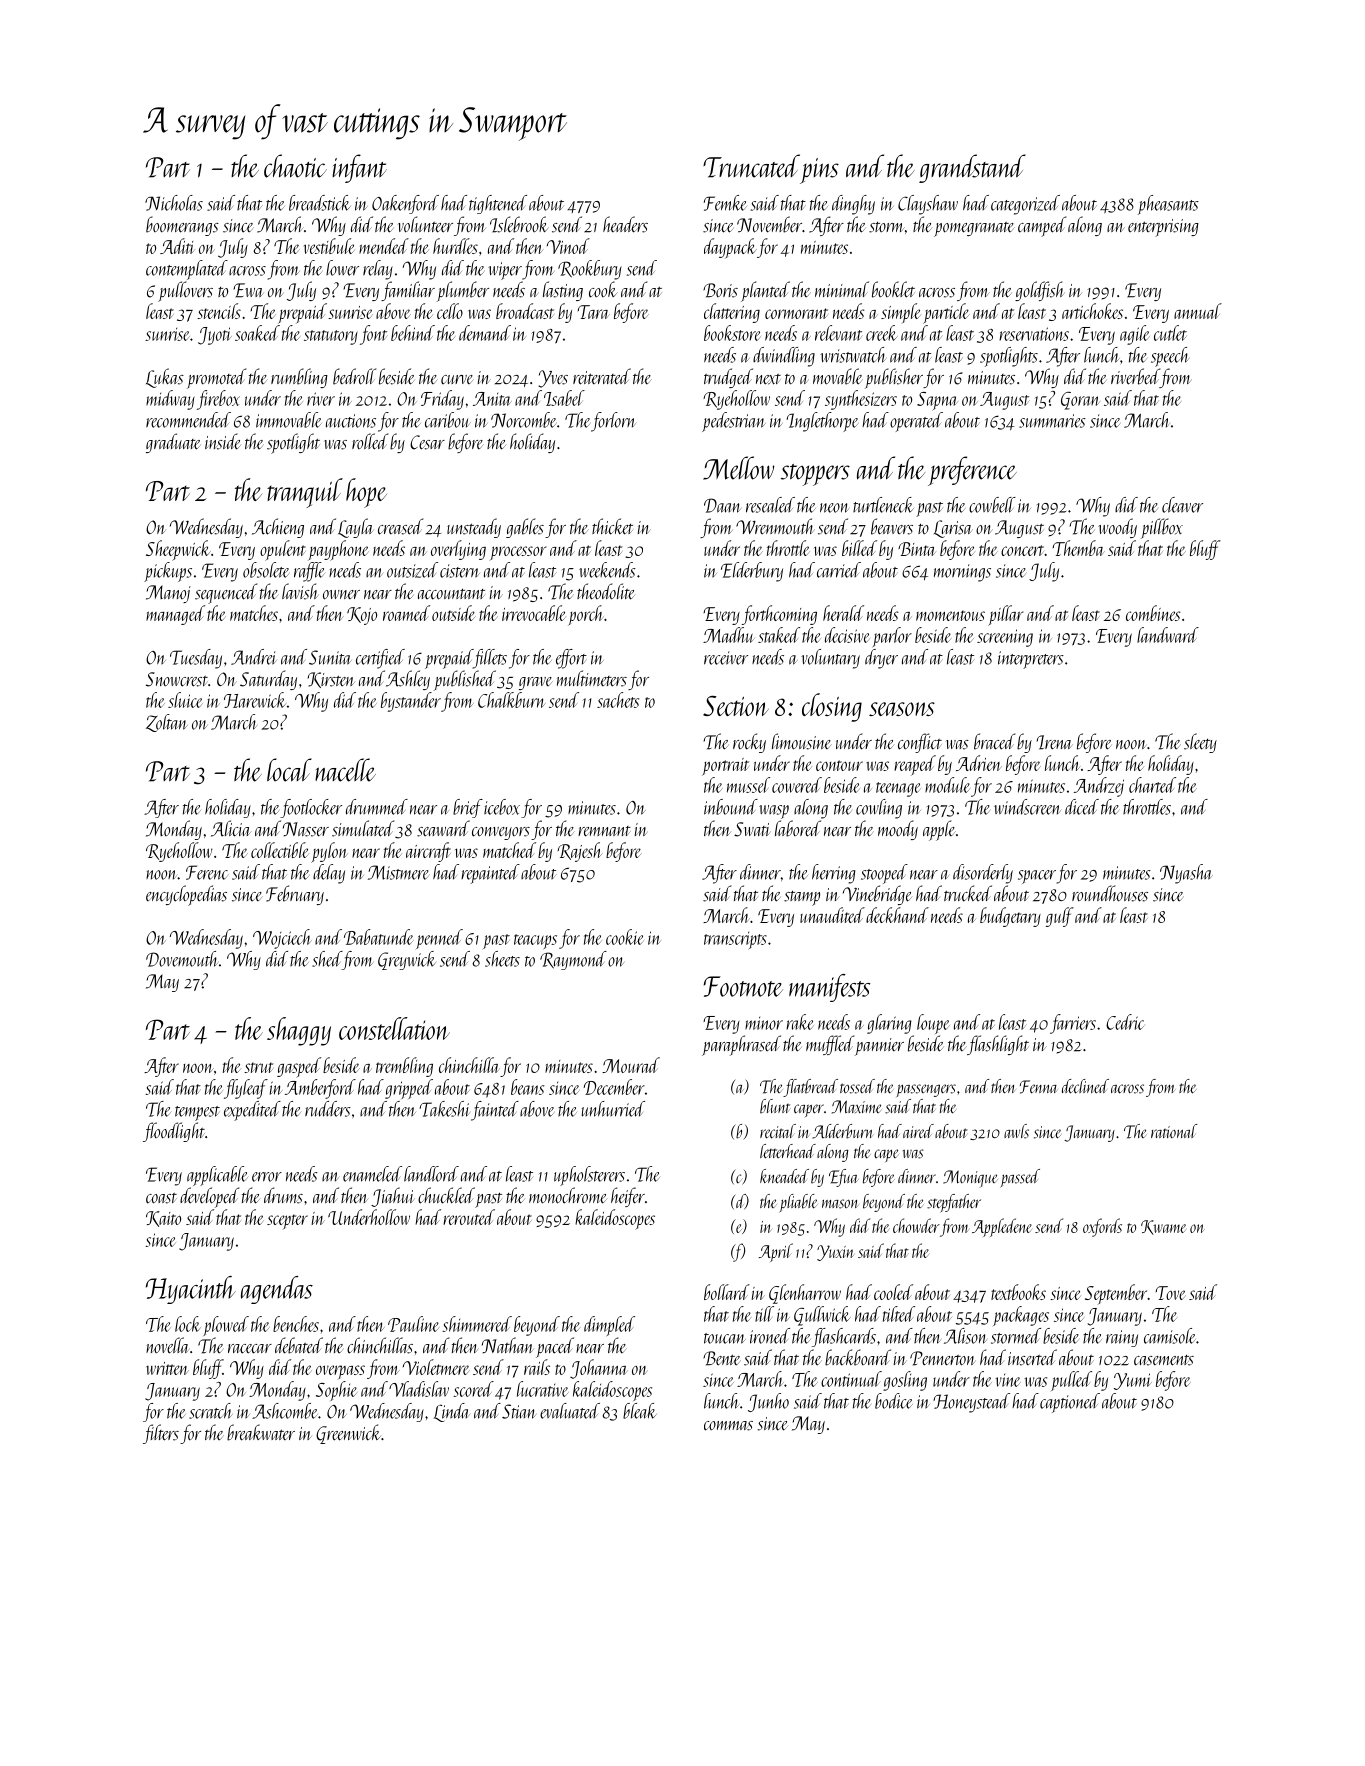 The image size is (1365, 1766). What do you see at coordinates (413, 1324) in the screenshot?
I see `Pauline` at bounding box center [413, 1324].
